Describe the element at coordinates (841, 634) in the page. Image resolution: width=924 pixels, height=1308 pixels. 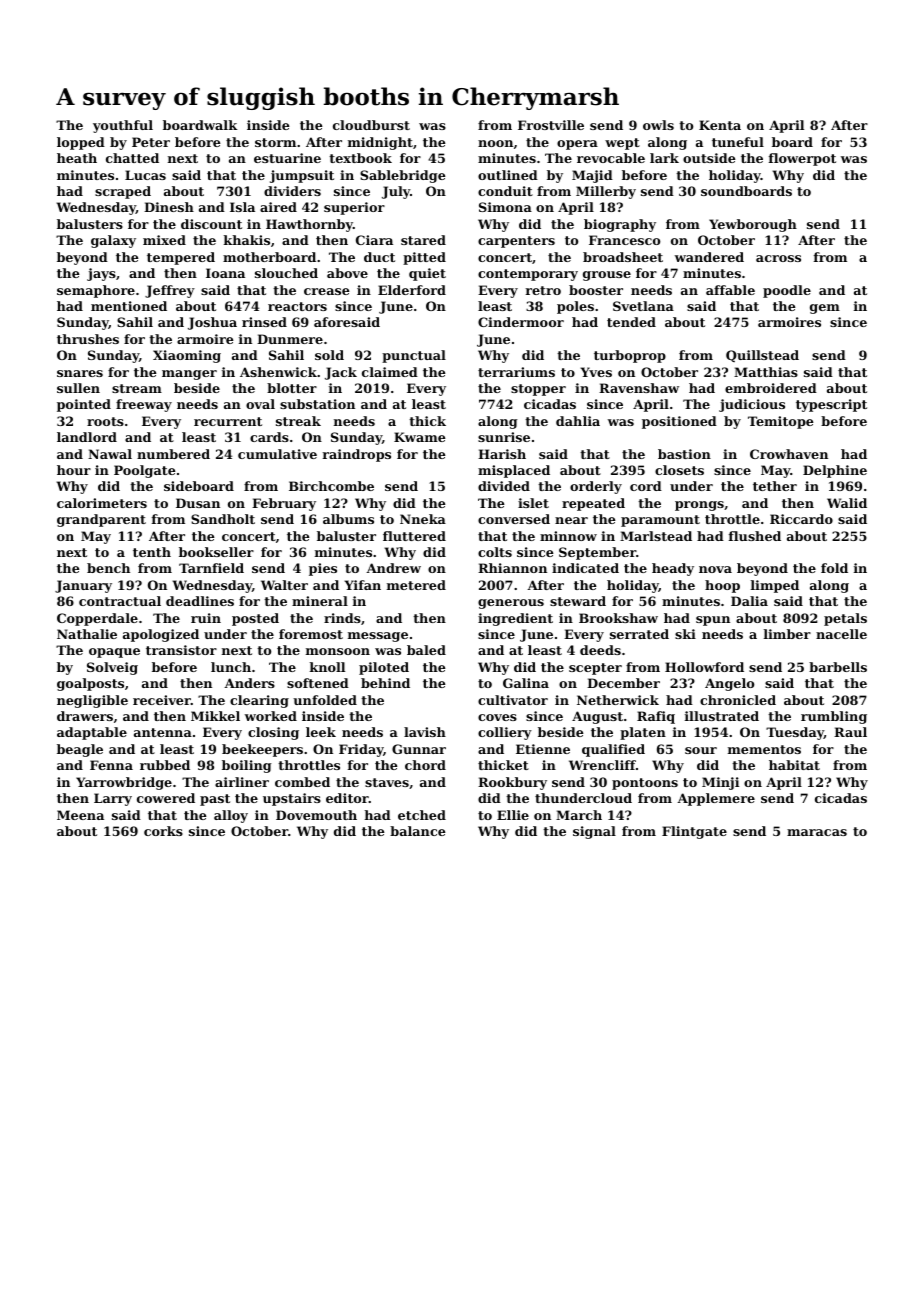
I see `nacelle` at that location.
